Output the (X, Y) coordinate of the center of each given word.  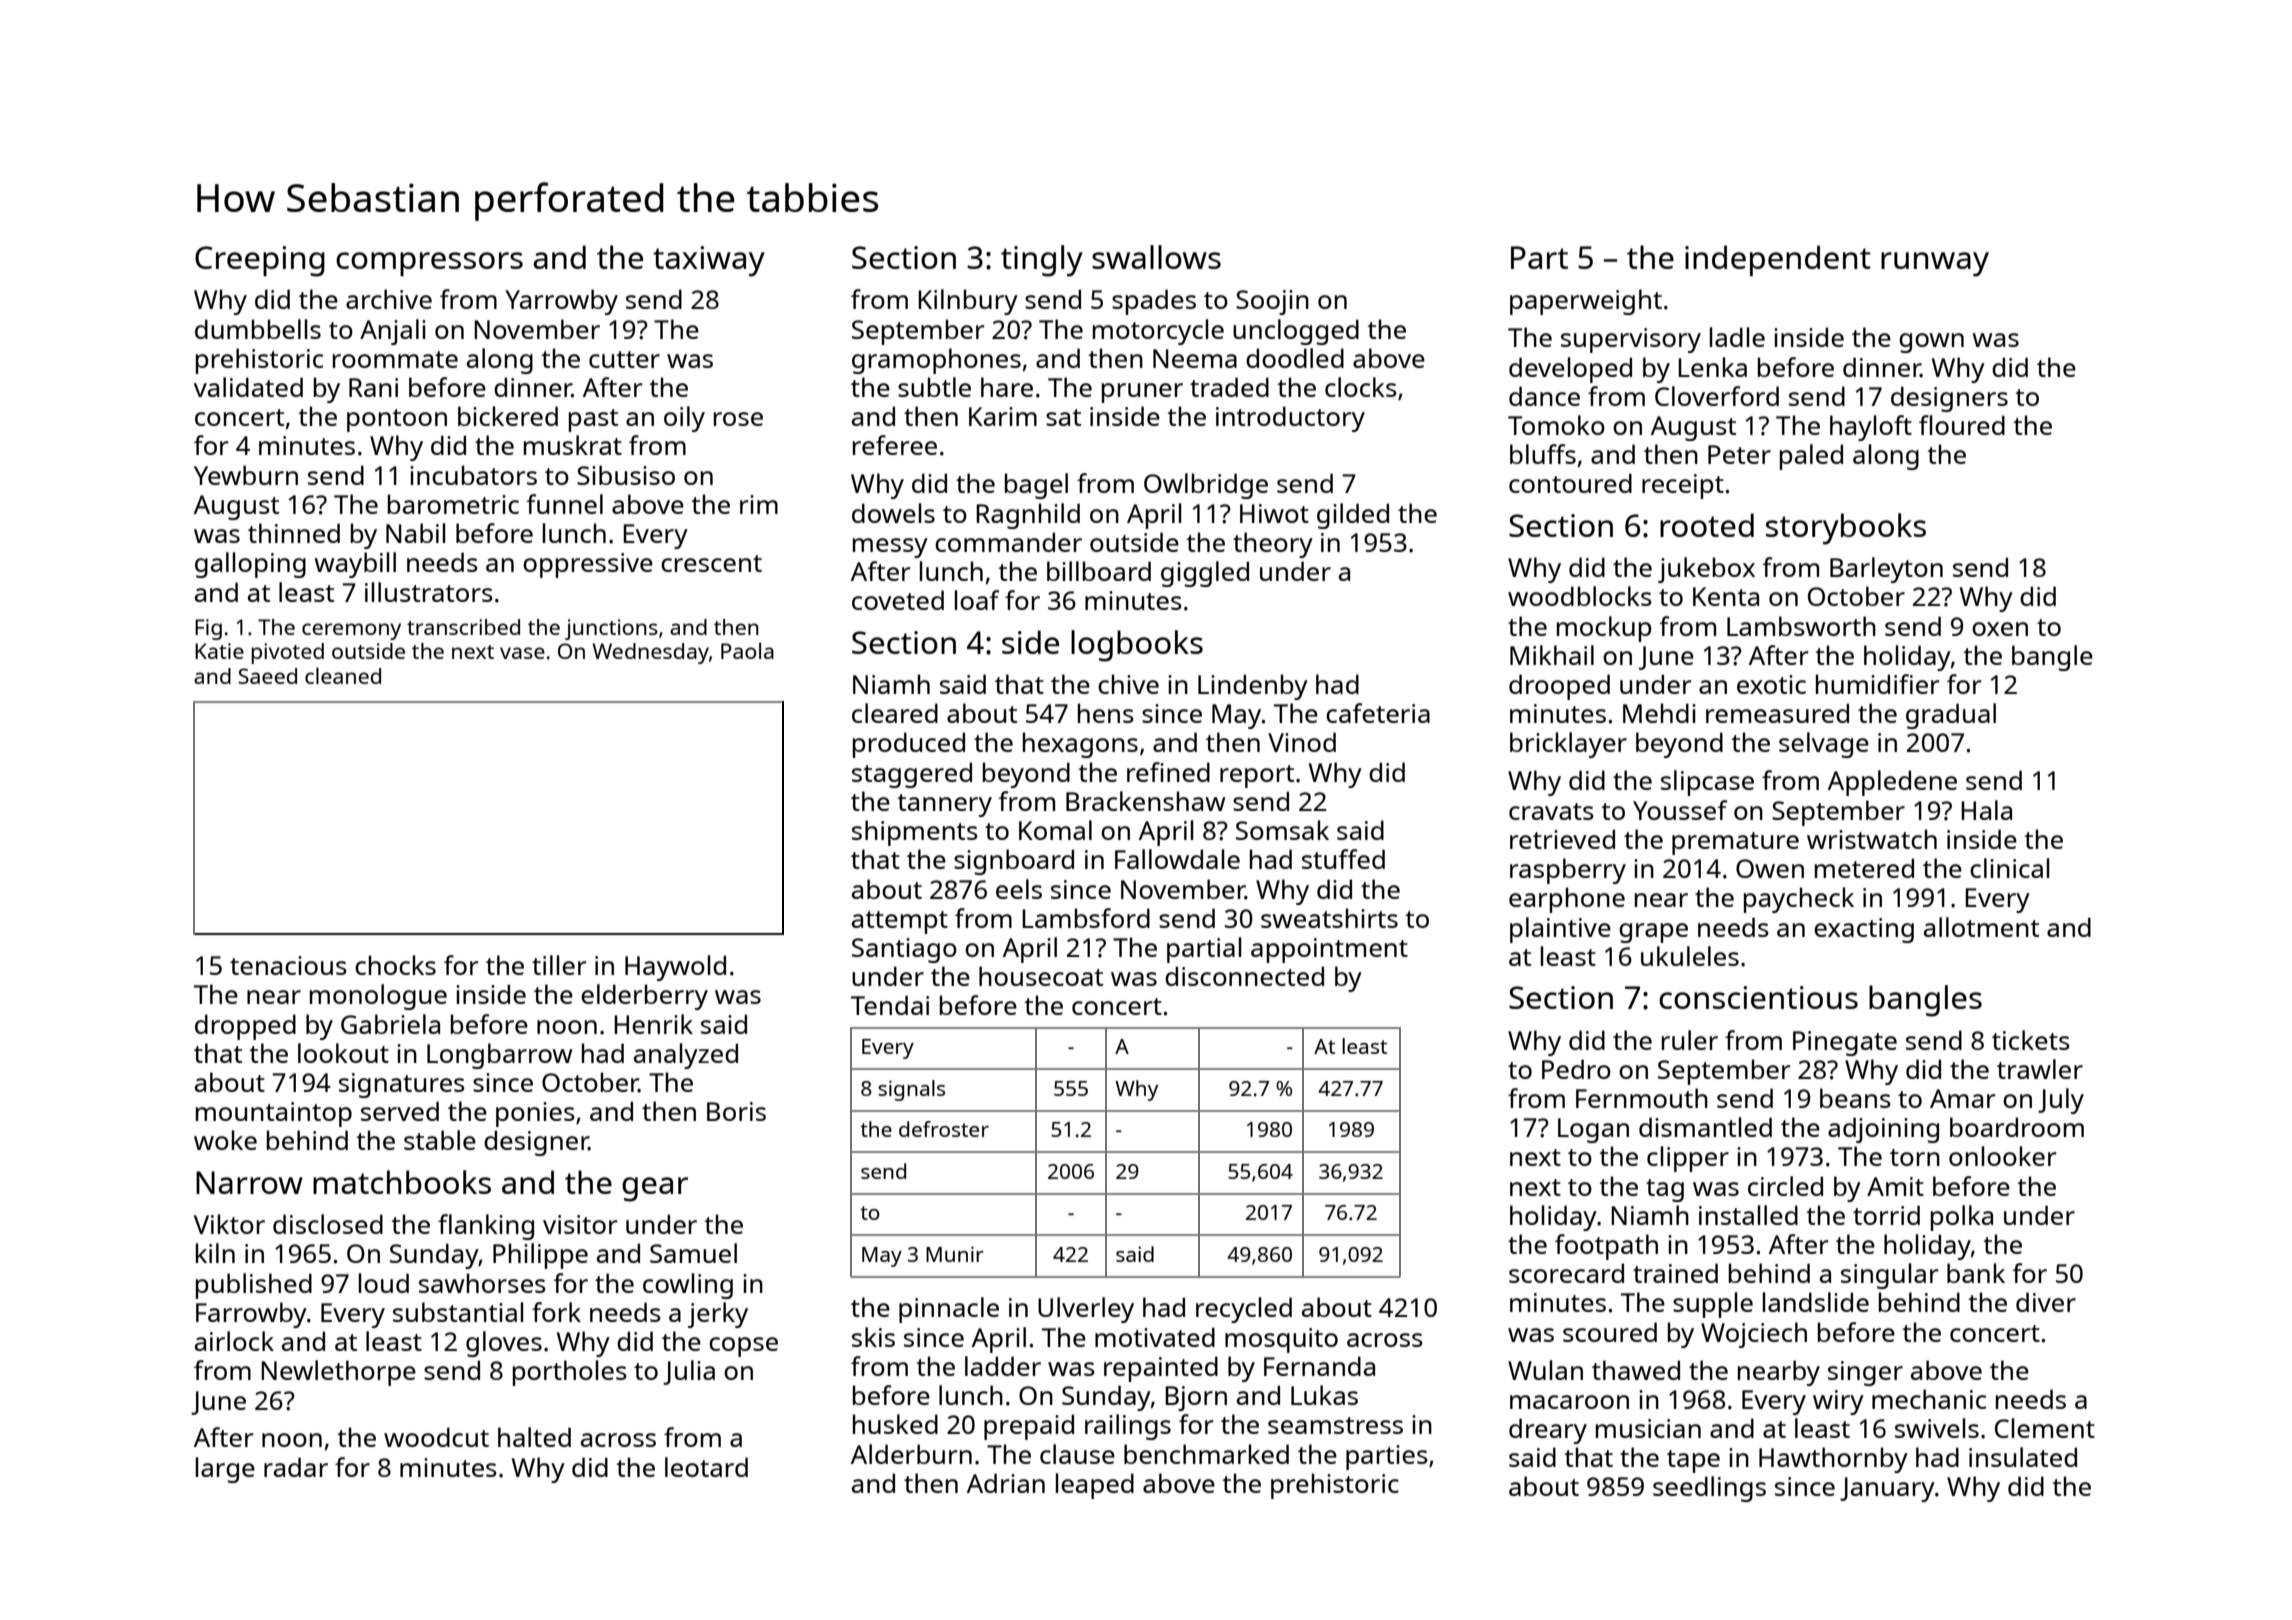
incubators (473, 475)
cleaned (343, 675)
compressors (429, 264)
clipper (1688, 1159)
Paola (747, 650)
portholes (570, 1373)
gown (1931, 343)
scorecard (1566, 1273)
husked (895, 1424)
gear (655, 1189)
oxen (2000, 629)
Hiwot (1274, 513)
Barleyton (1886, 570)
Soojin (1272, 302)
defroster (944, 1129)
